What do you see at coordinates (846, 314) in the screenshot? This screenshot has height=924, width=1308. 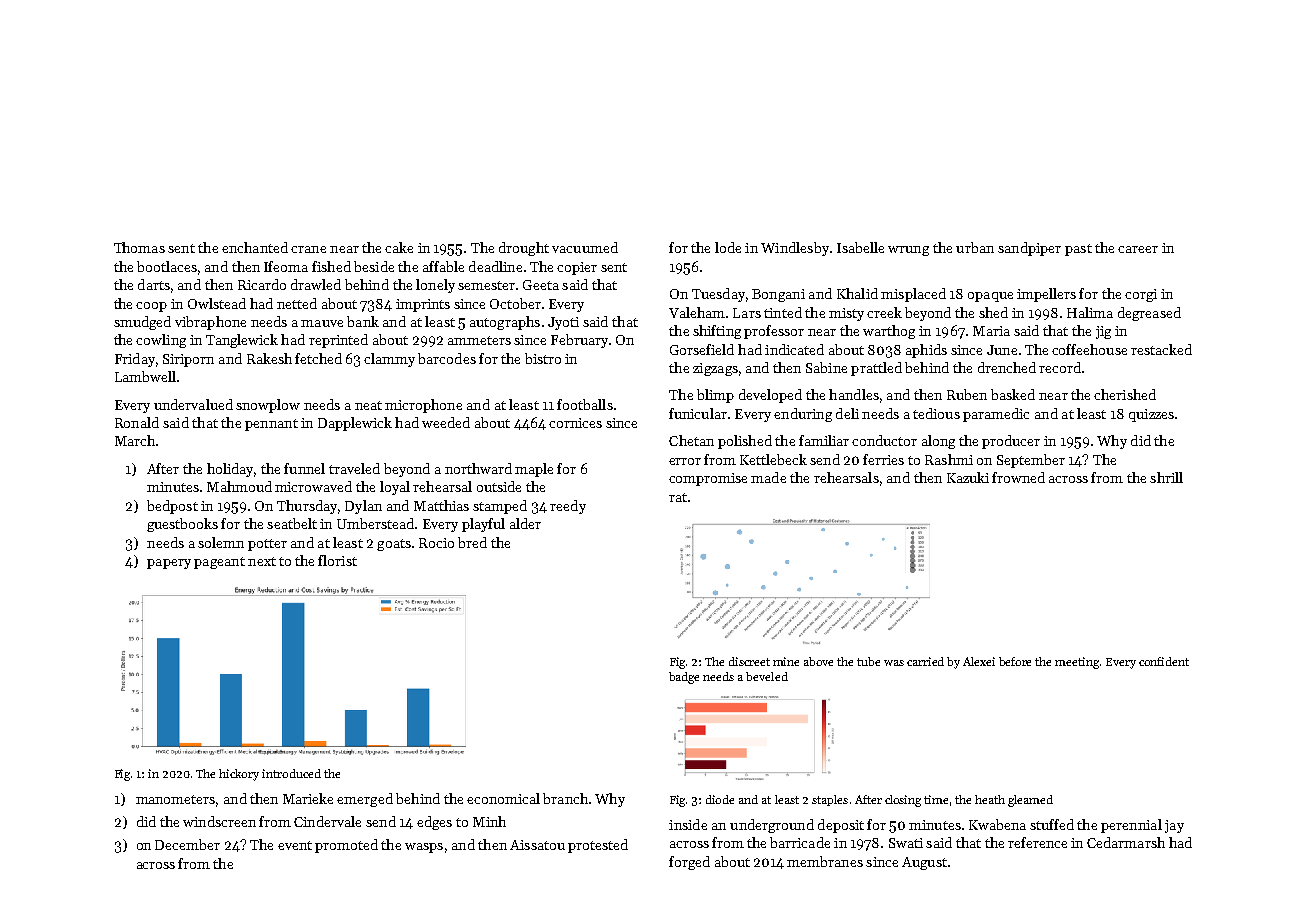 I see `misty` at bounding box center [846, 314].
